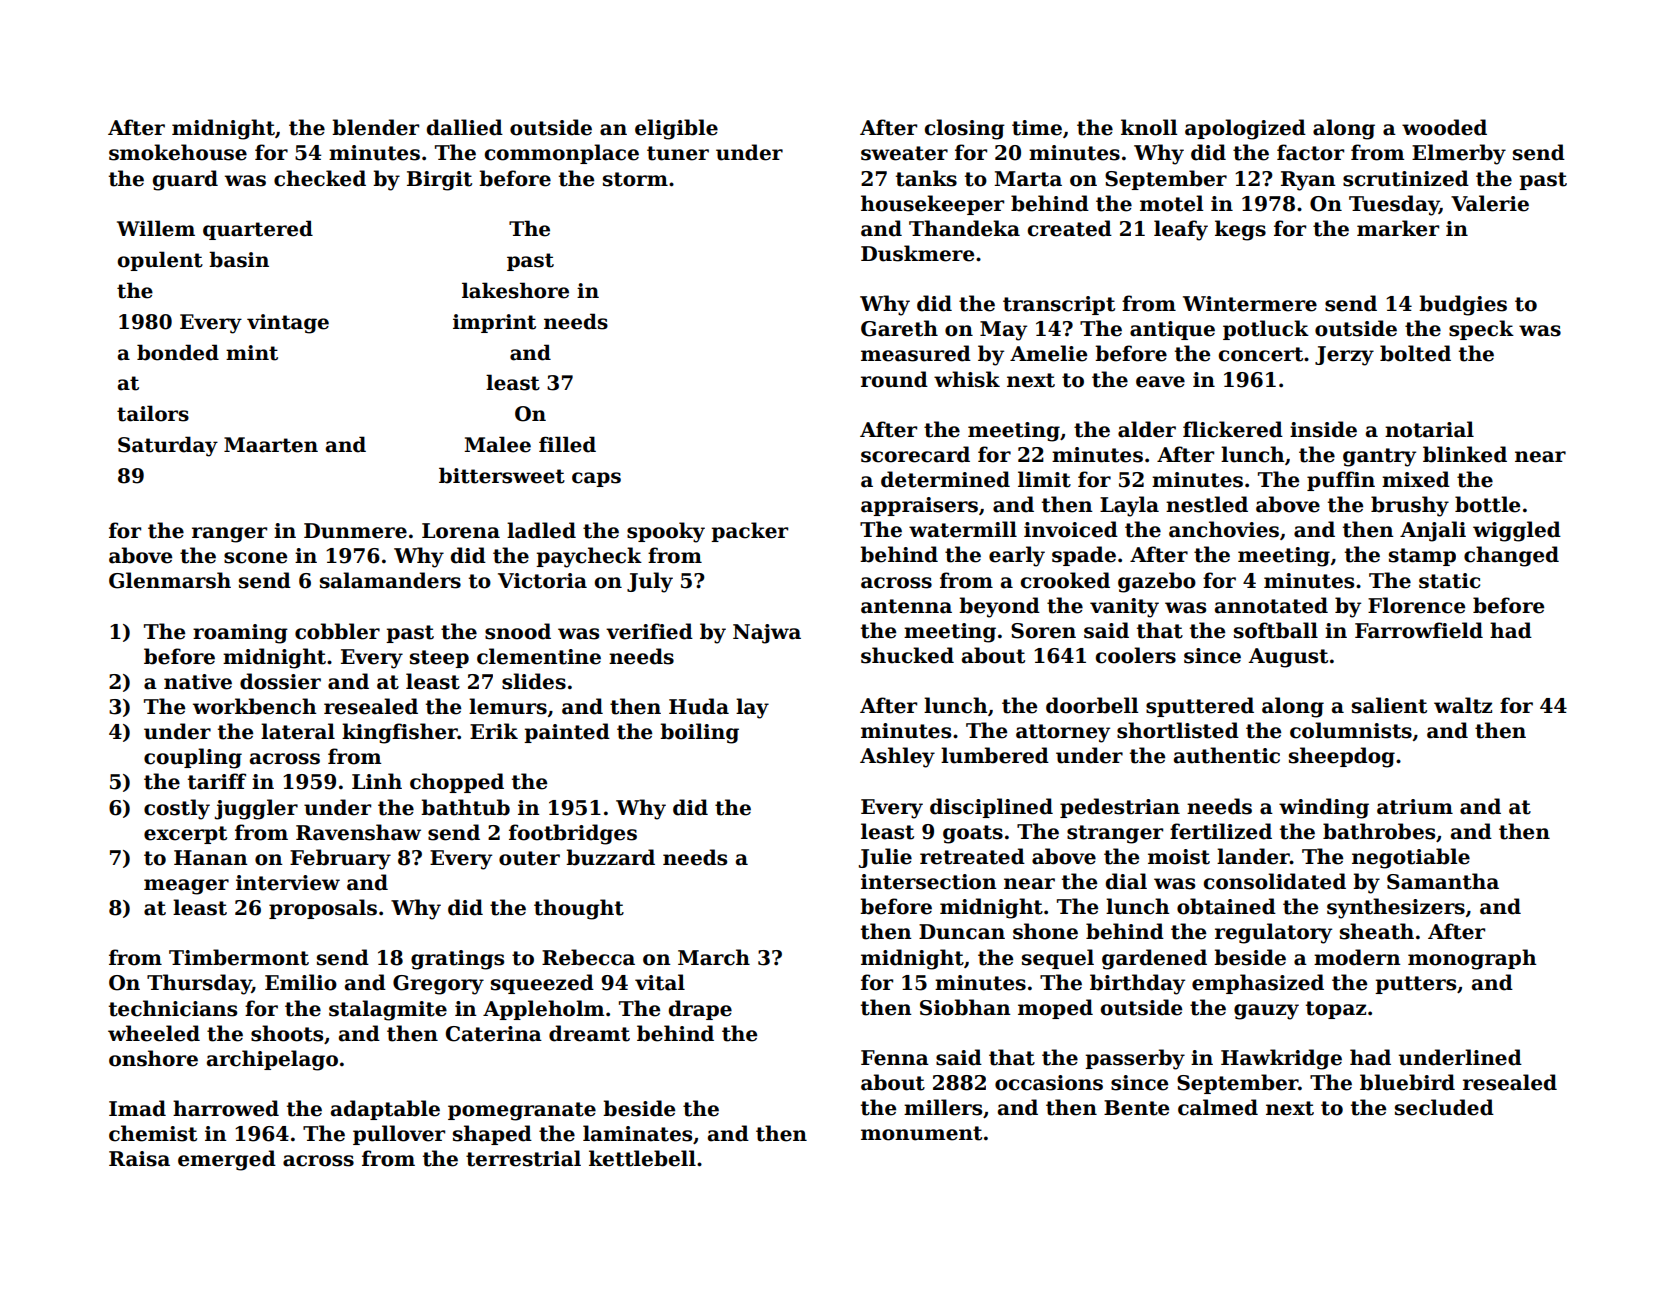 The height and width of the screenshot is (1295, 1676). I want to click on opulent, so click(160, 261).
